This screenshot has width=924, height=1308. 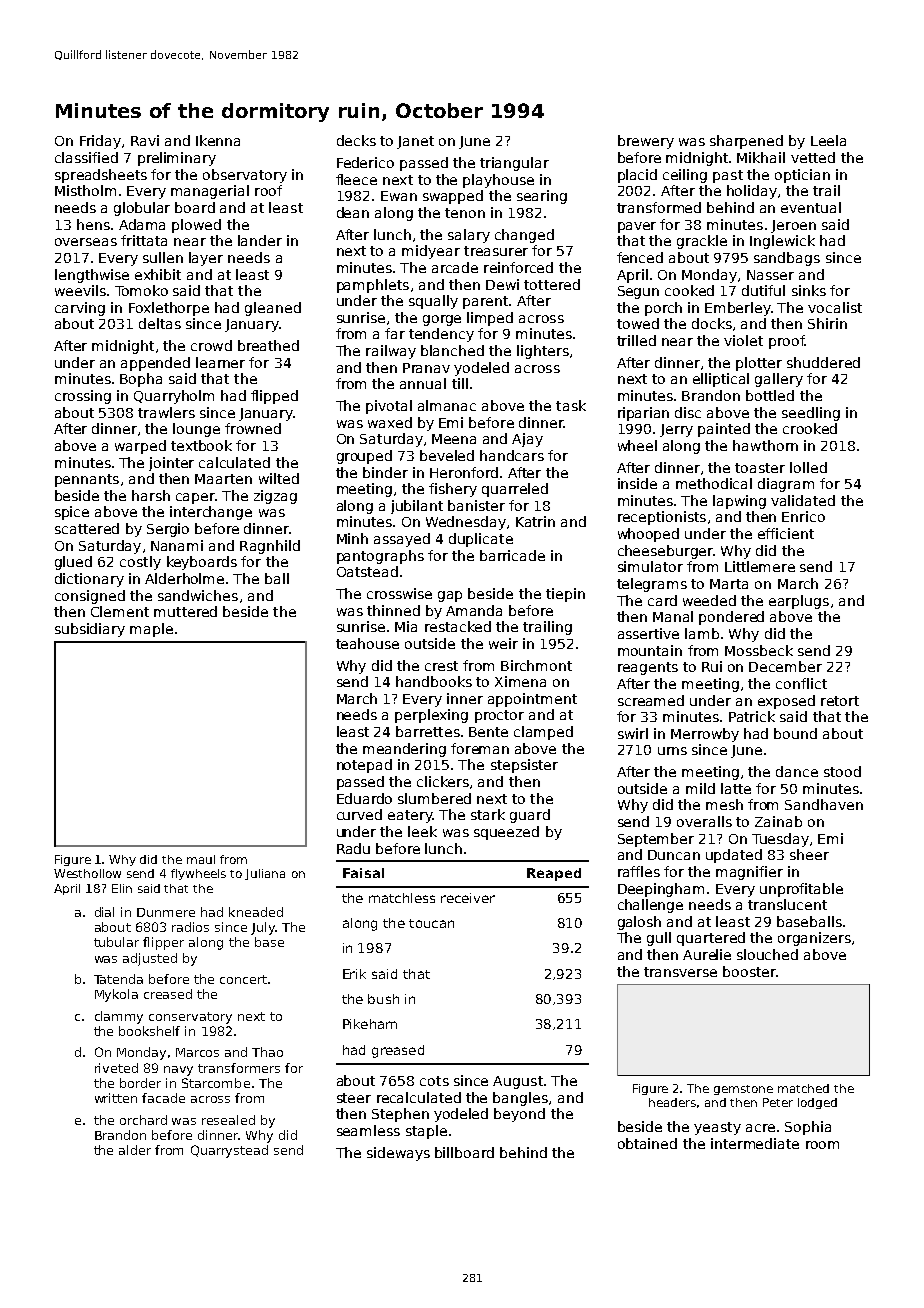 What do you see at coordinates (119, 1017) in the screenshot?
I see `clammy` at bounding box center [119, 1017].
